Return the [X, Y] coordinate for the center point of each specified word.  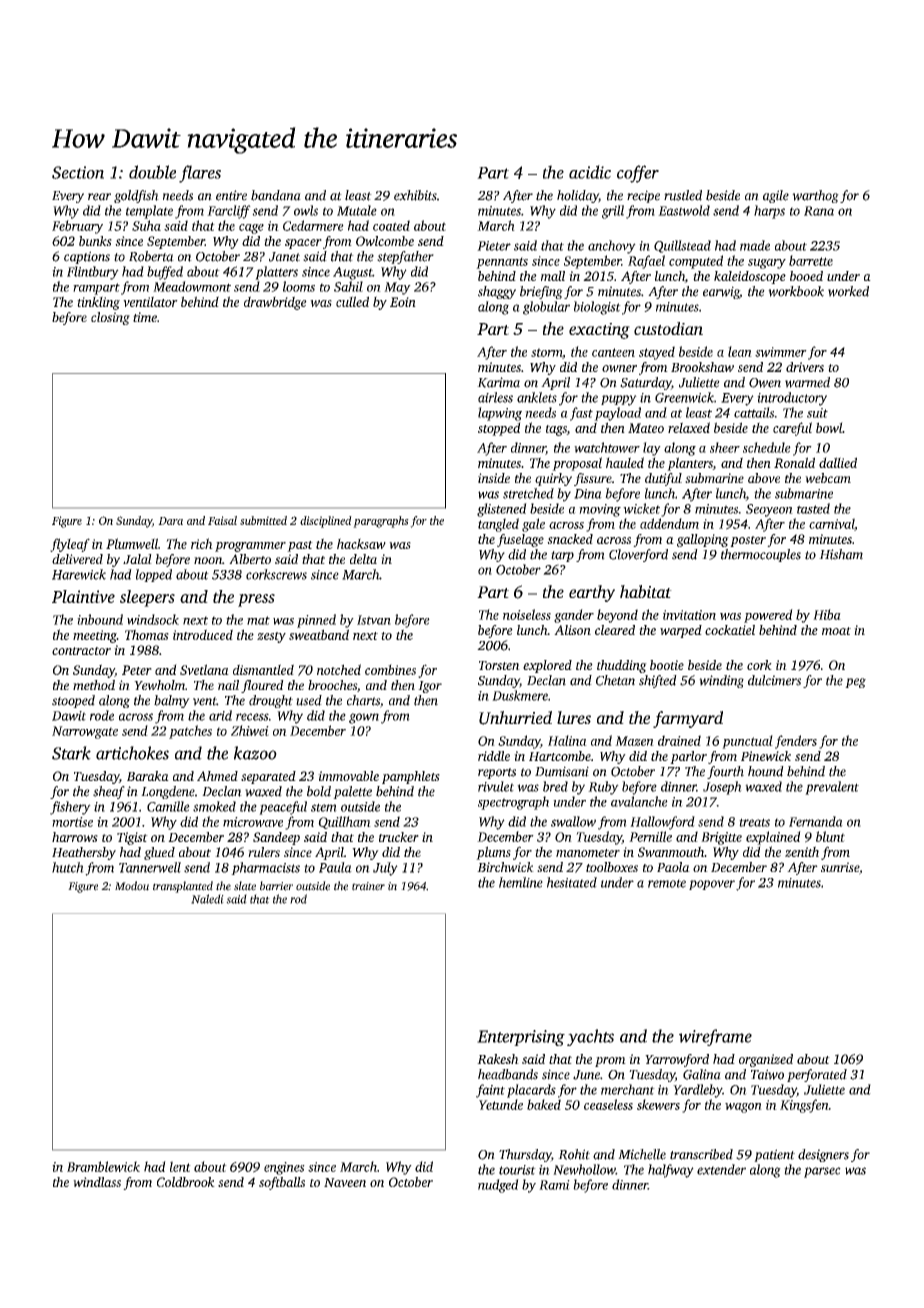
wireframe [715, 1037]
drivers [805, 367]
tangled [498, 525]
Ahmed [217, 776]
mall [553, 276]
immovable [348, 776]
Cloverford [638, 555]
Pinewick [766, 756]
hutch [68, 867]
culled [352, 301]
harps [769, 212]
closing [110, 318]
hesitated [572, 882]
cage [251, 229]
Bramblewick [103, 1166]
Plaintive [83, 596]
